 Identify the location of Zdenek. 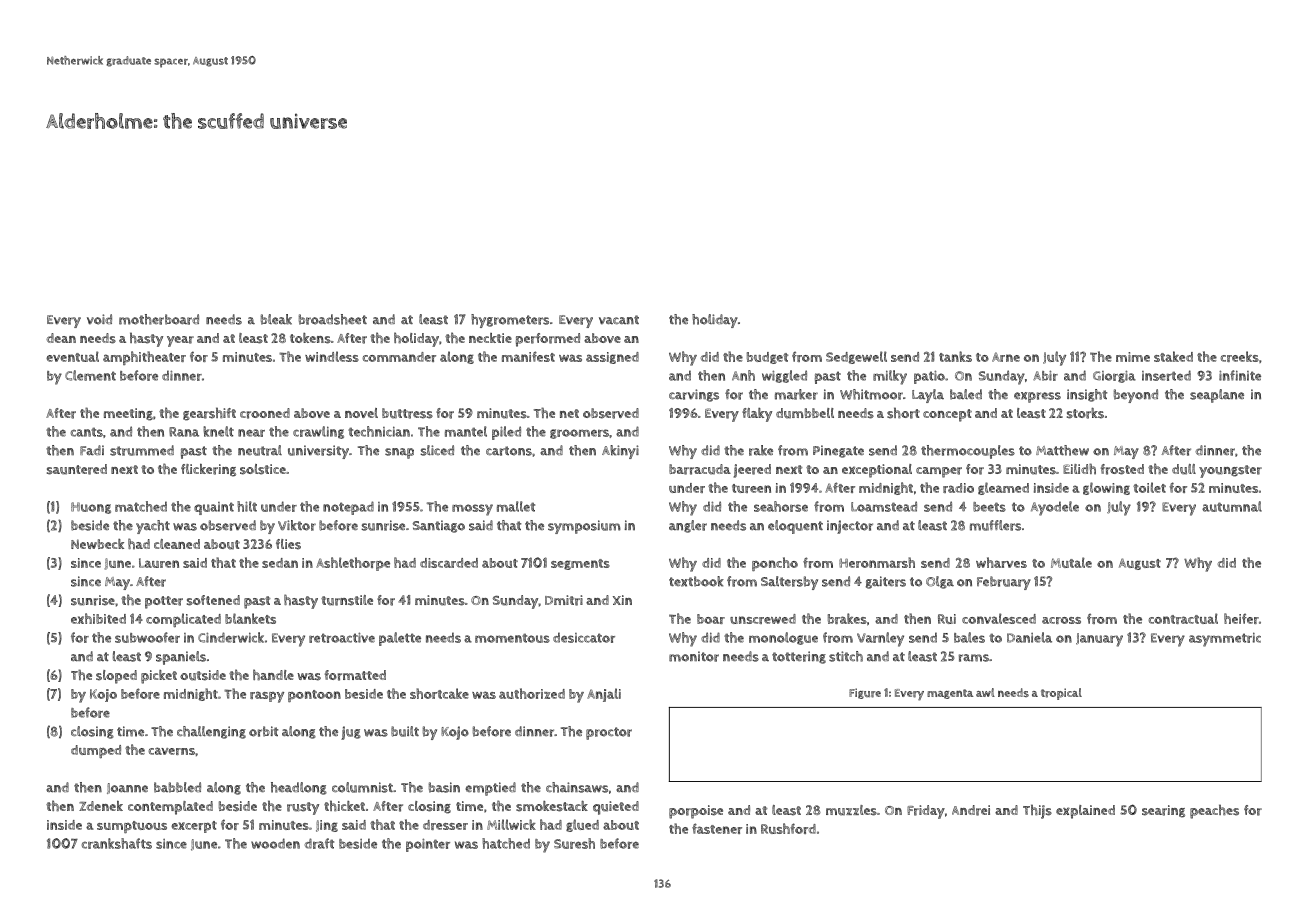
(101, 806).
